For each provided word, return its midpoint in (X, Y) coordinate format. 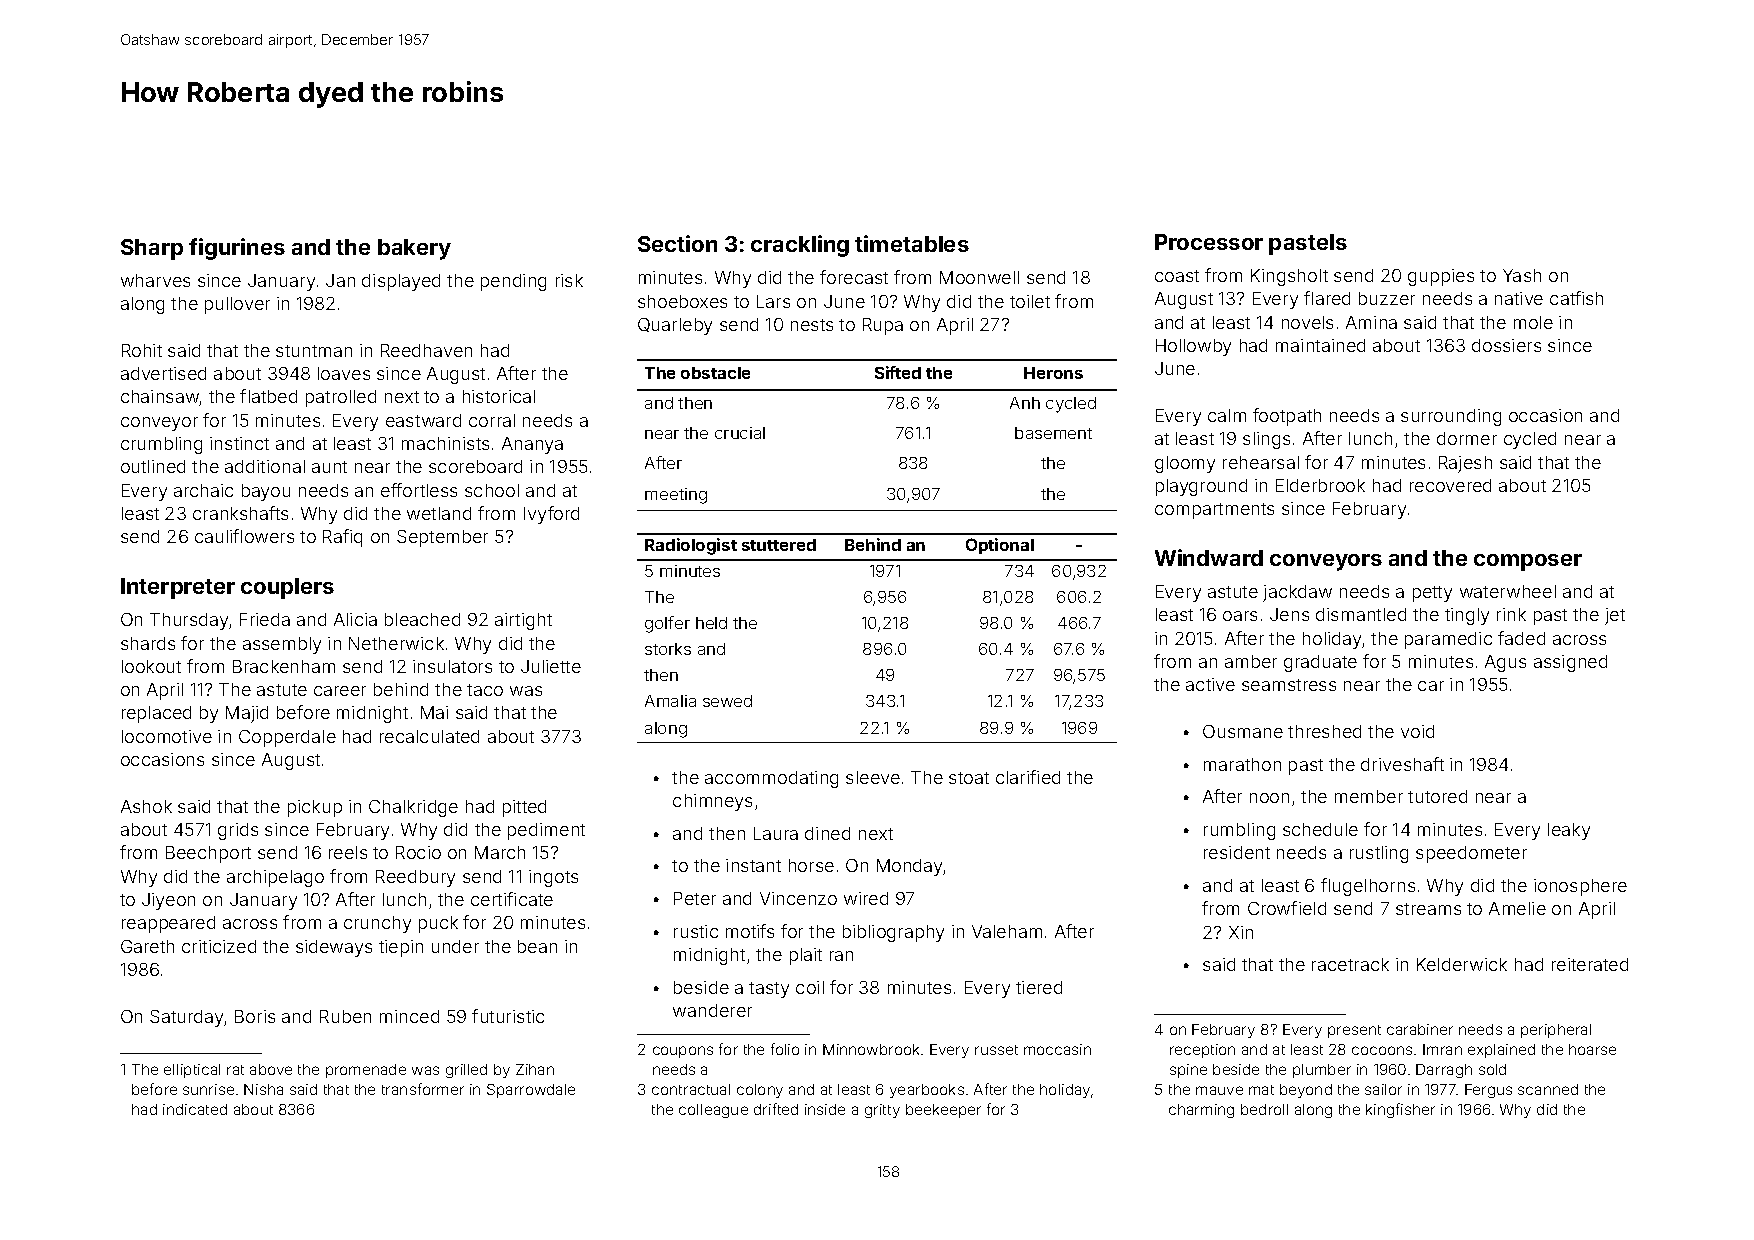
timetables (912, 243)
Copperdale (287, 738)
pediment (546, 831)
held (711, 623)
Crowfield (1287, 908)
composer (1528, 562)
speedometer (1471, 854)
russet (996, 1050)
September (442, 538)
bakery (414, 249)
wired (866, 898)
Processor (1209, 242)
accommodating (771, 779)
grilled (466, 1071)
